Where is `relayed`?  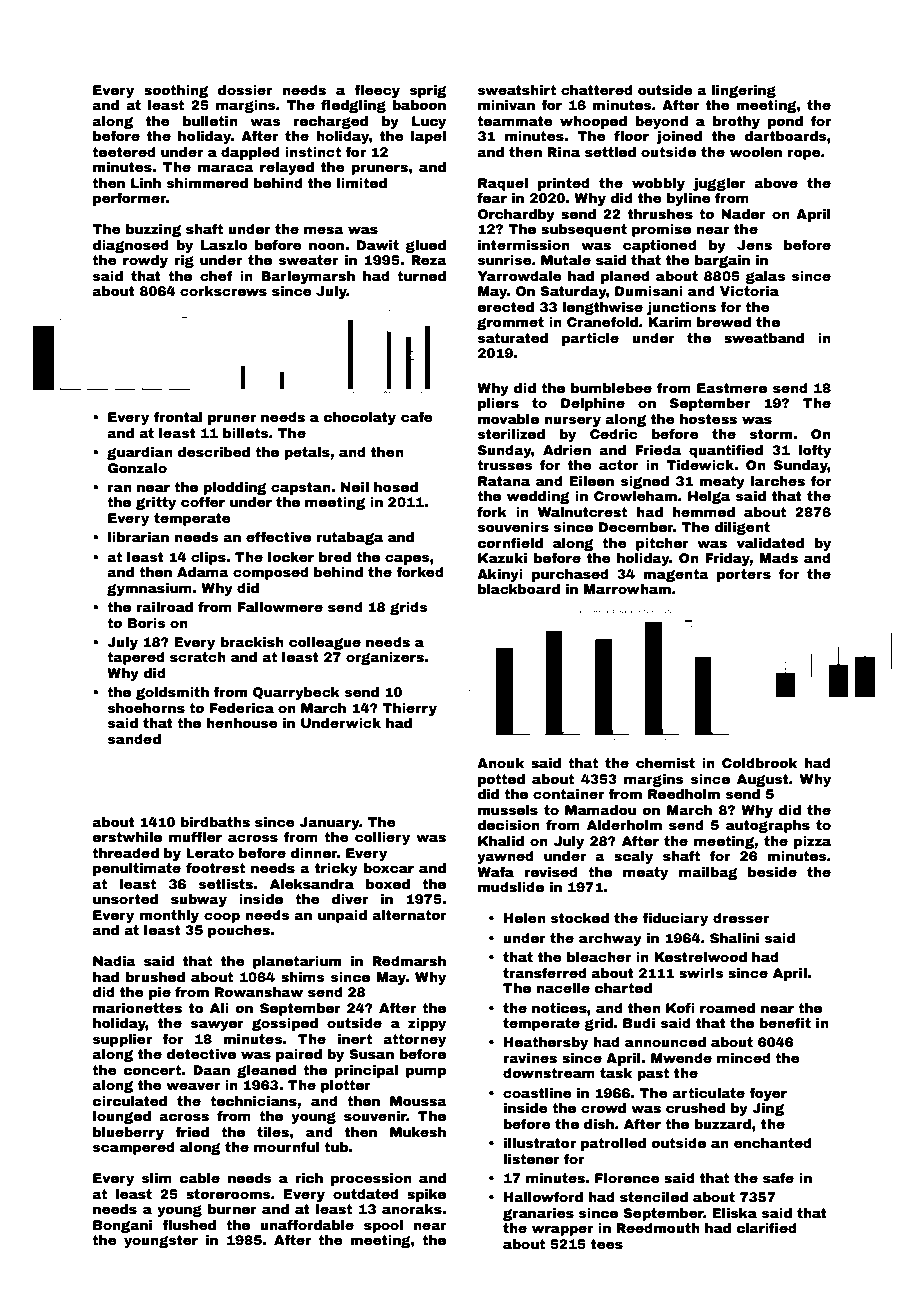 relayed is located at coordinates (287, 168).
